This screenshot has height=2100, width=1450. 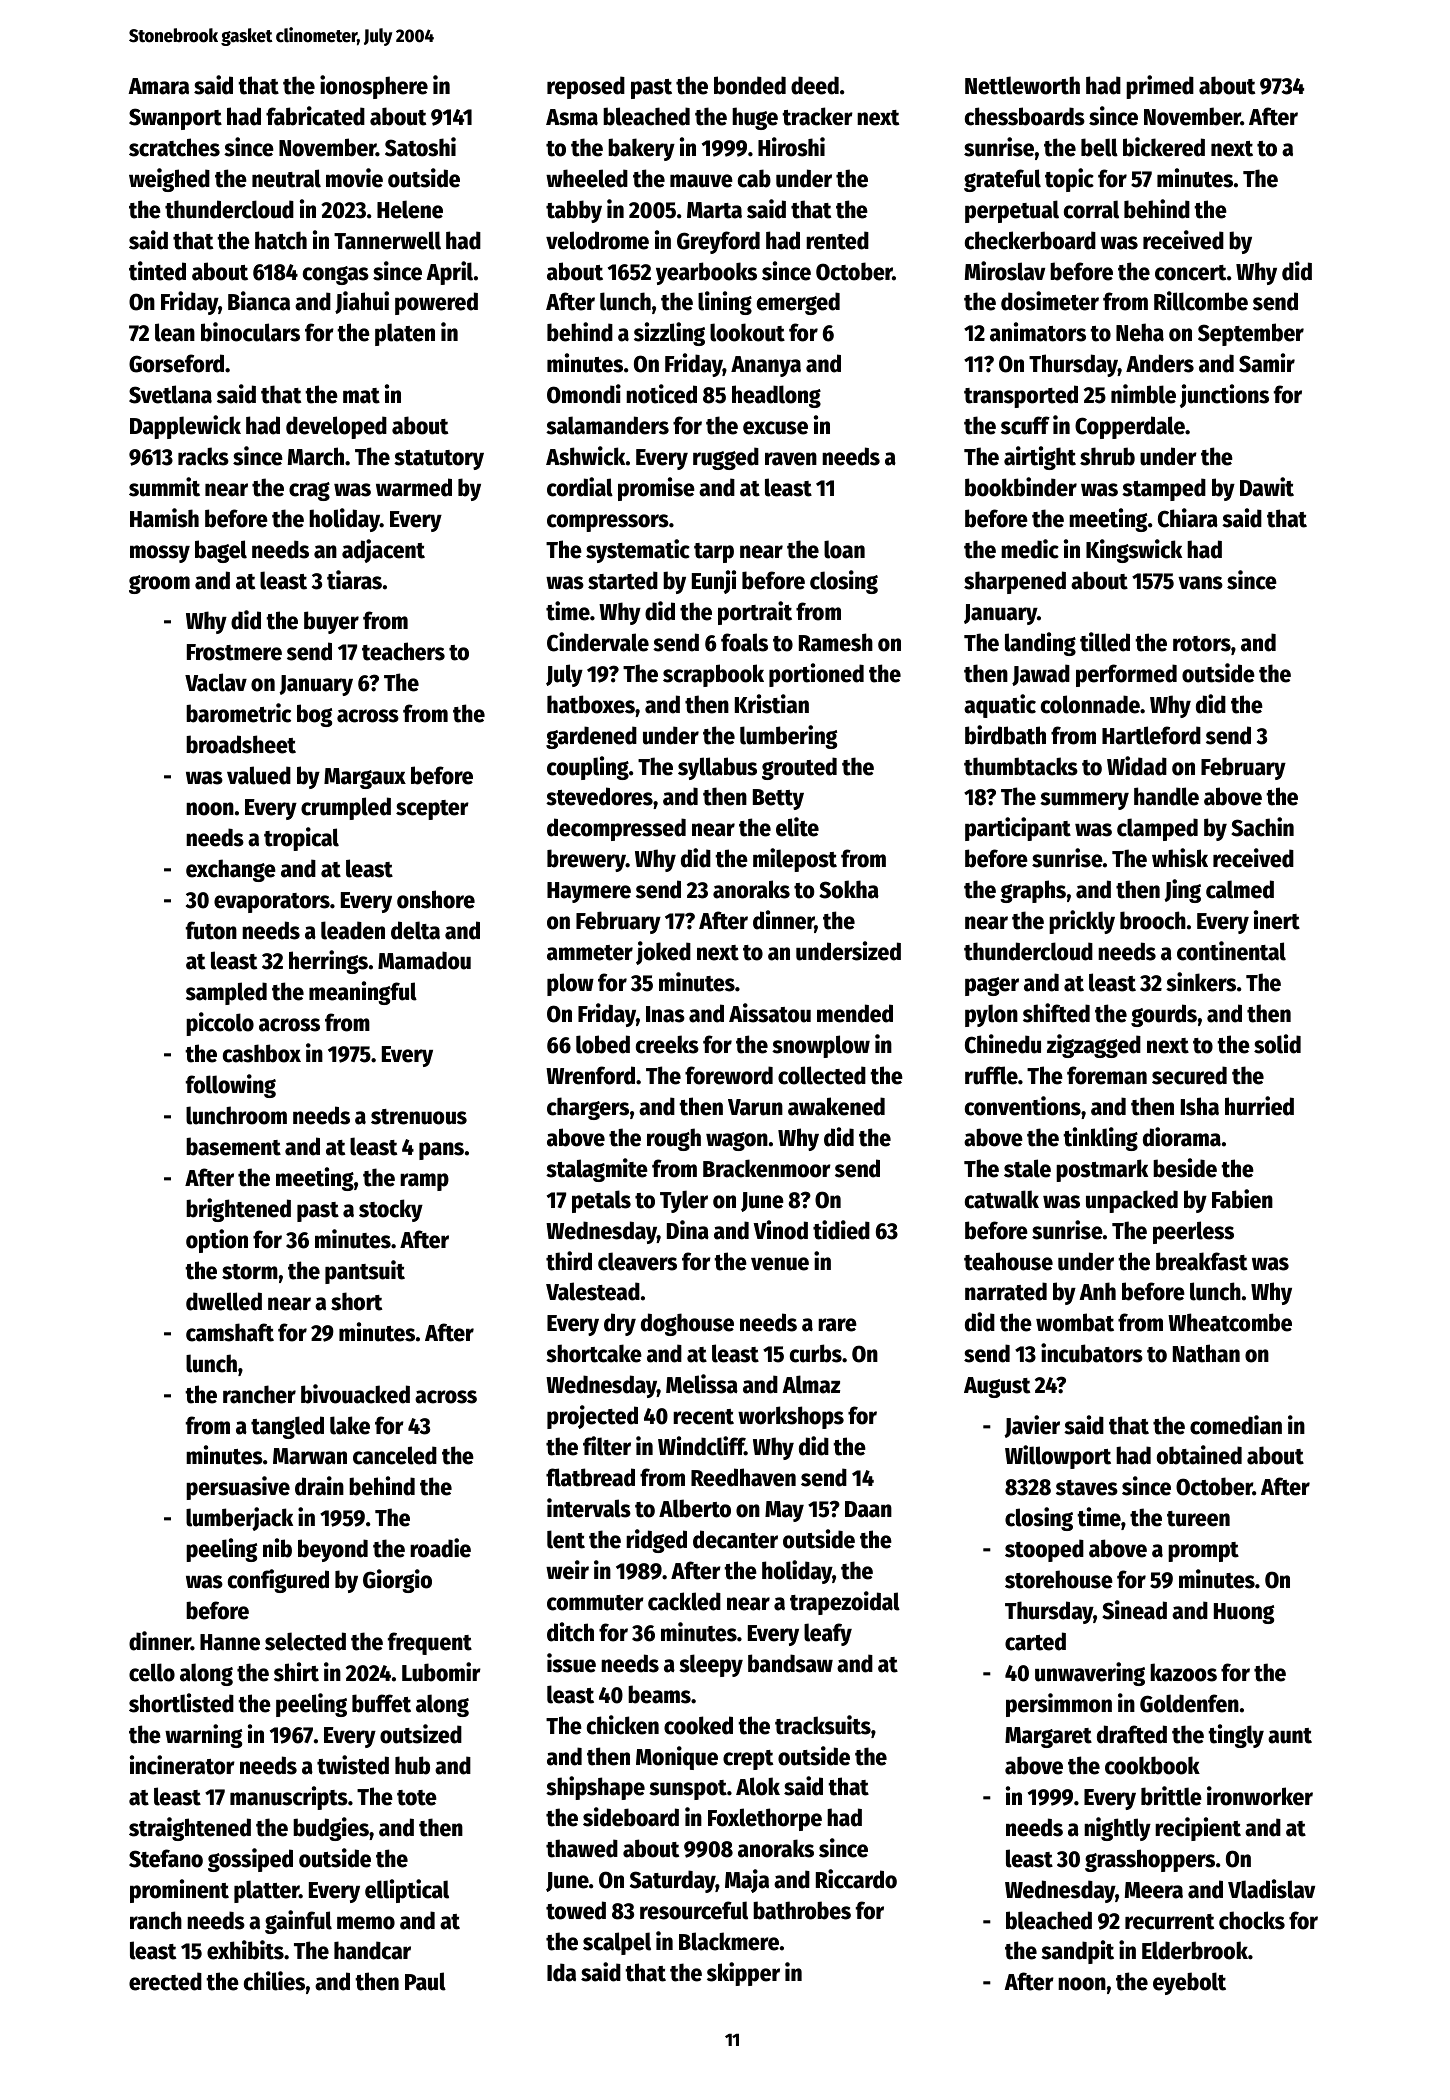 What do you see at coordinates (1092, 1353) in the screenshot?
I see `incubators` at bounding box center [1092, 1353].
